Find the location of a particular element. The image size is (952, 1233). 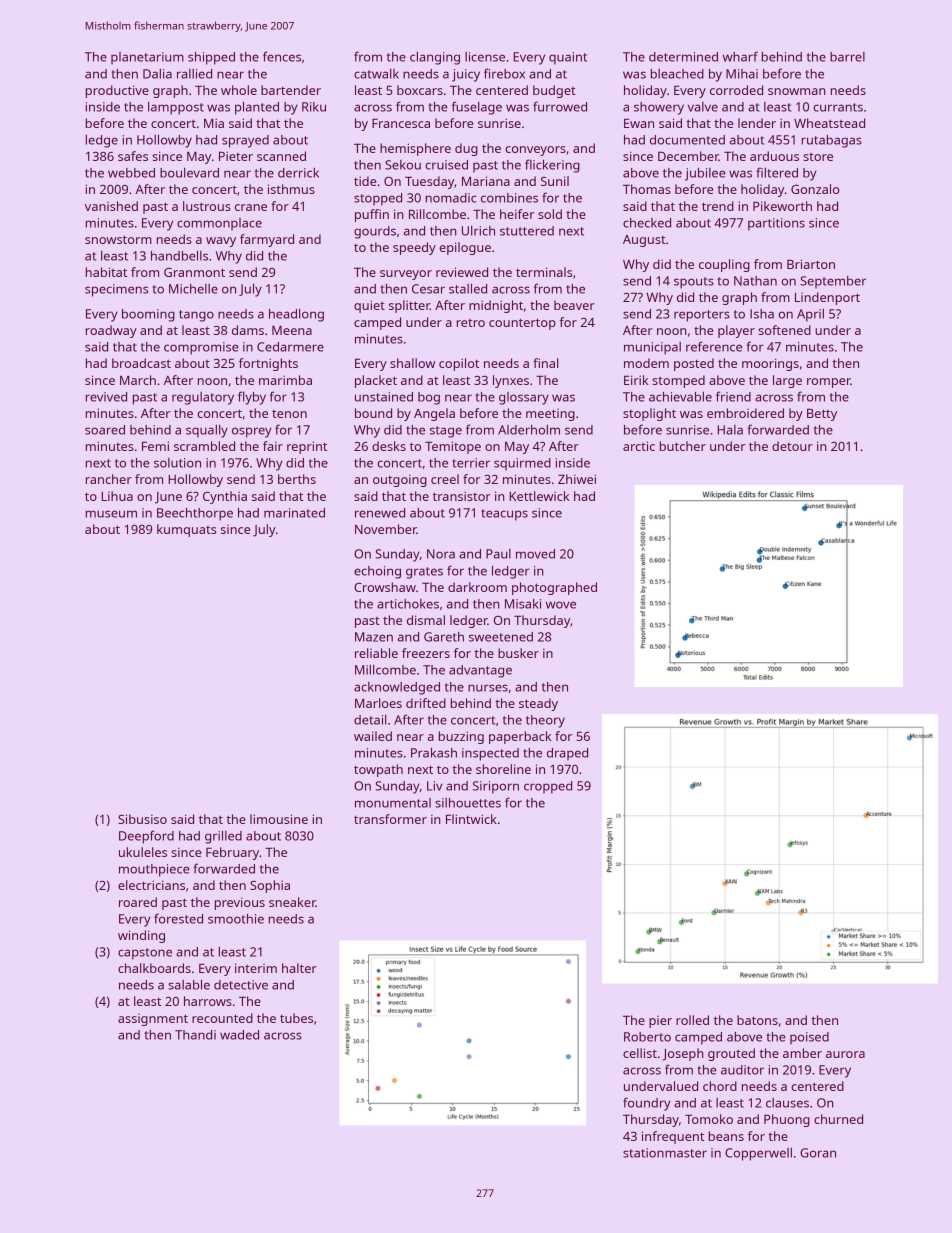

Alderholm is located at coordinates (529, 430).
